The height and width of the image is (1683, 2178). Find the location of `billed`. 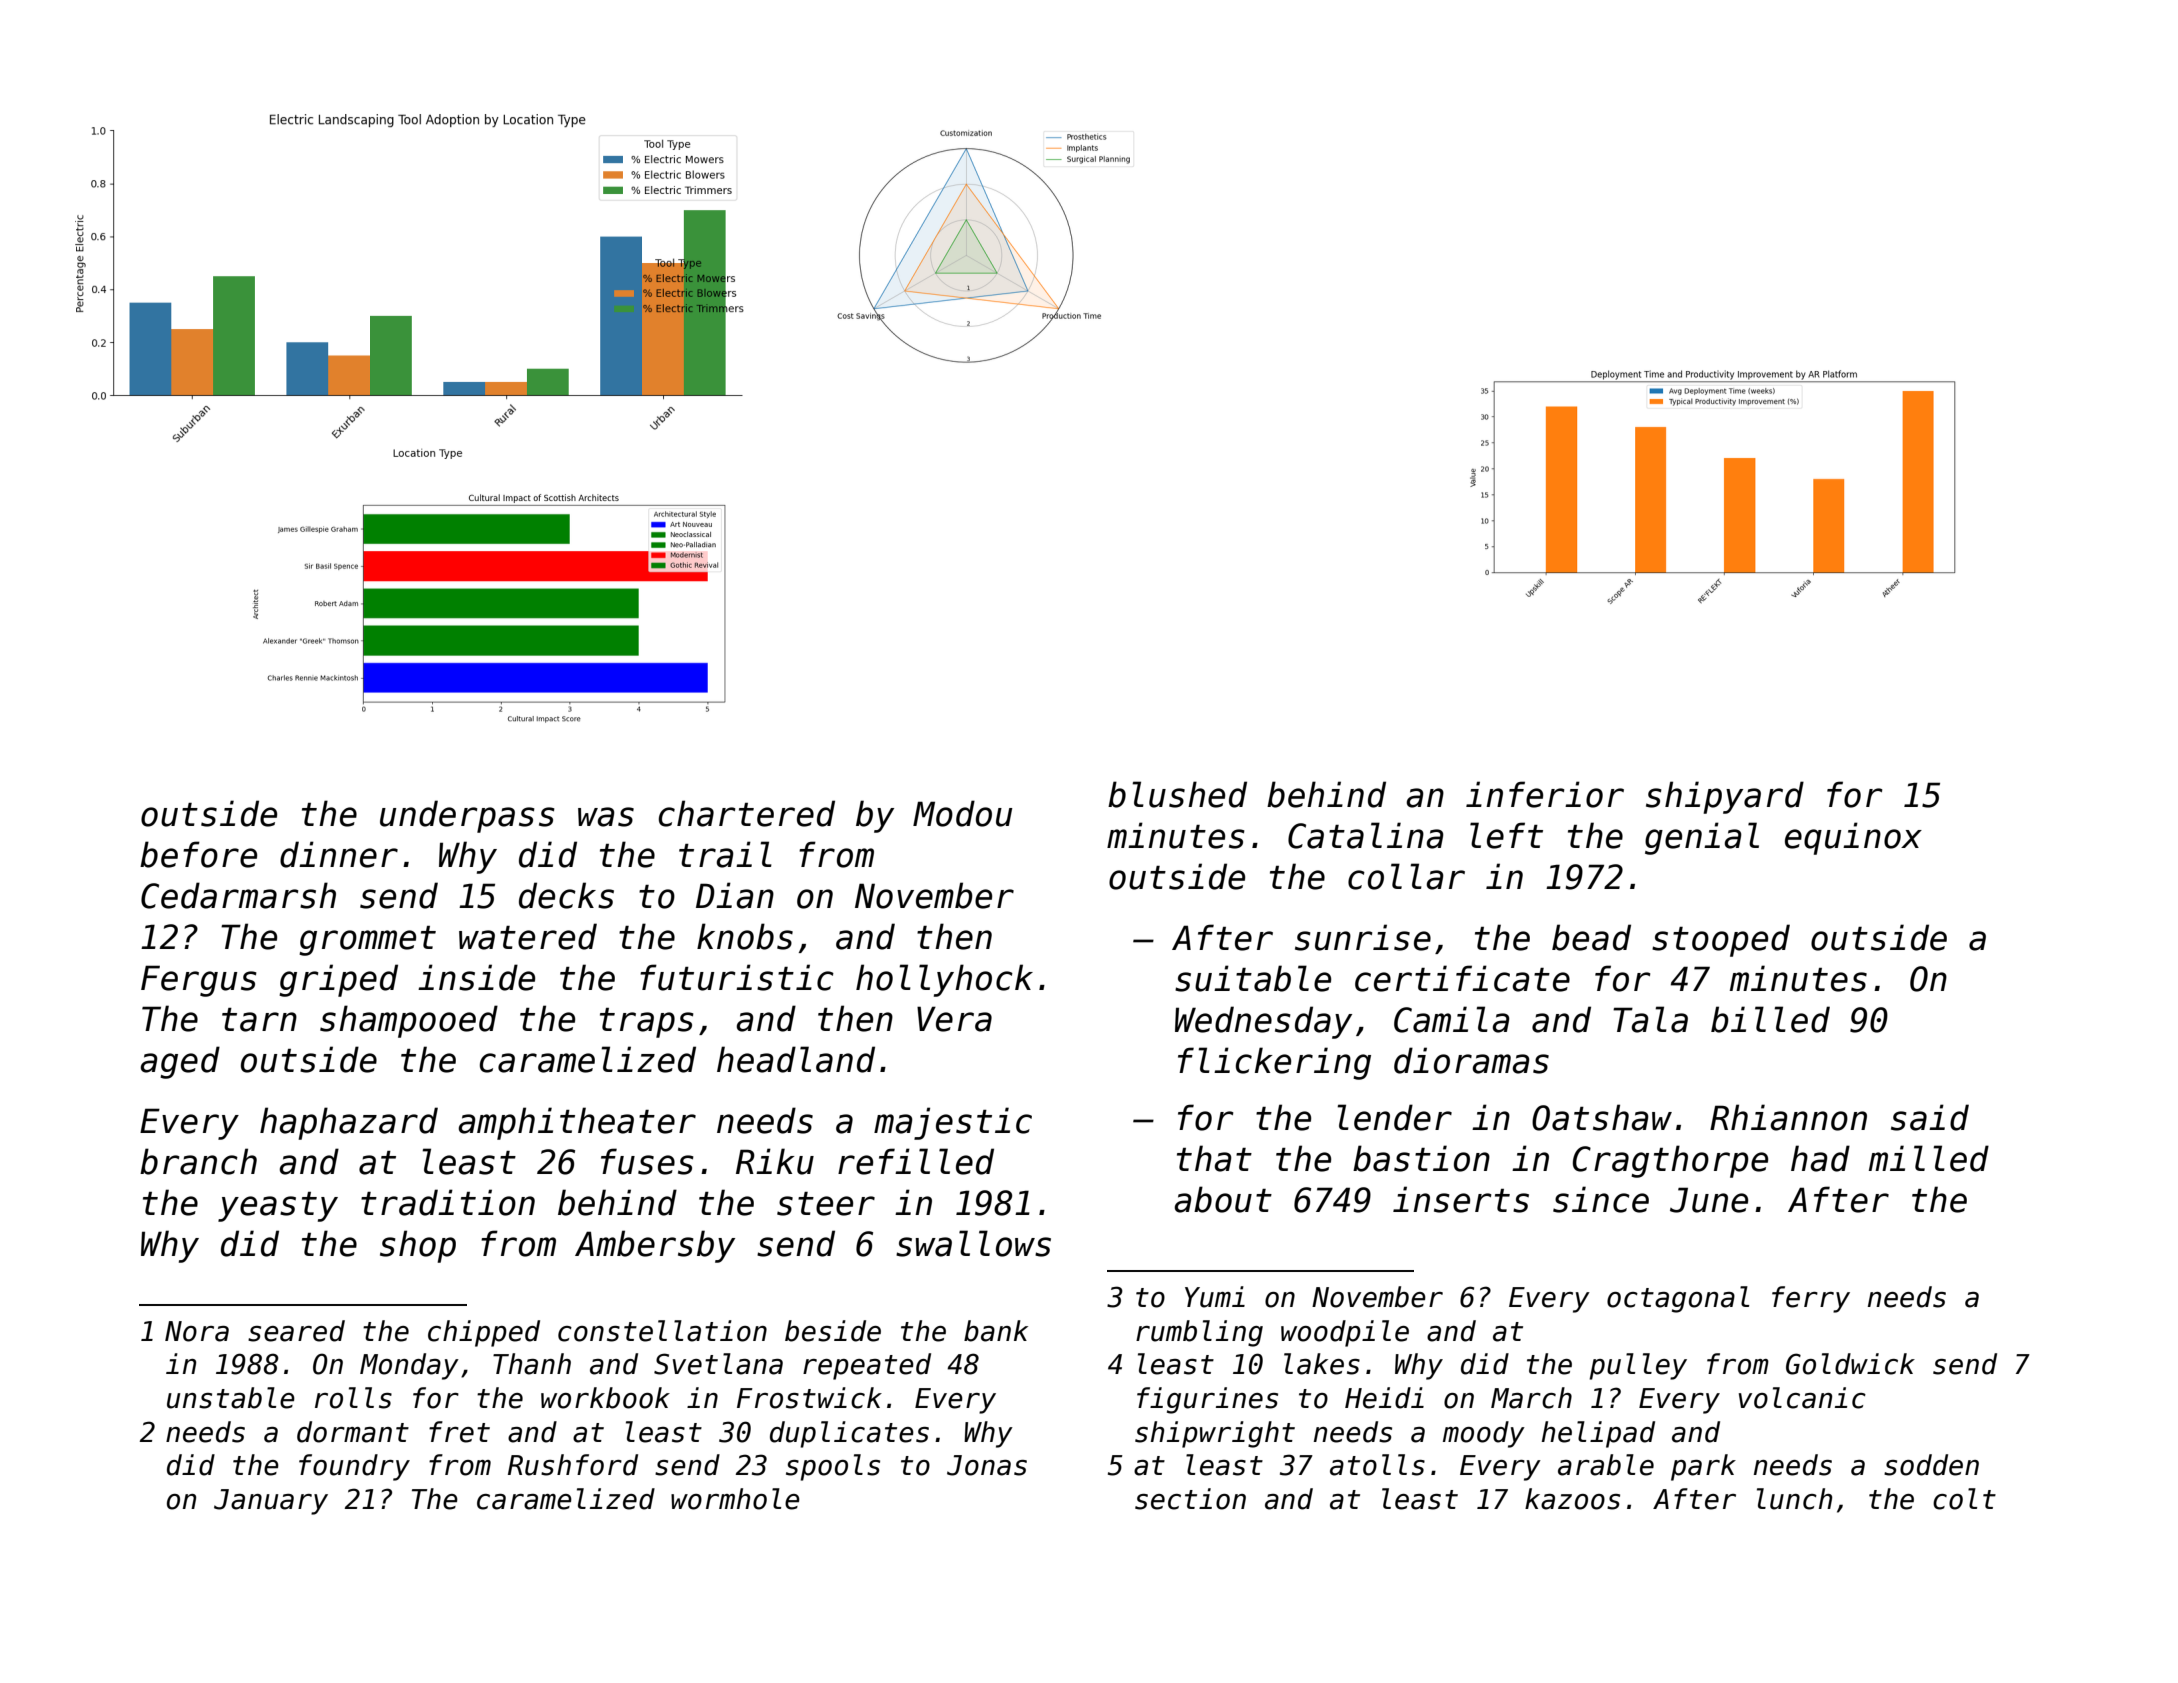

billed is located at coordinates (1770, 1019).
